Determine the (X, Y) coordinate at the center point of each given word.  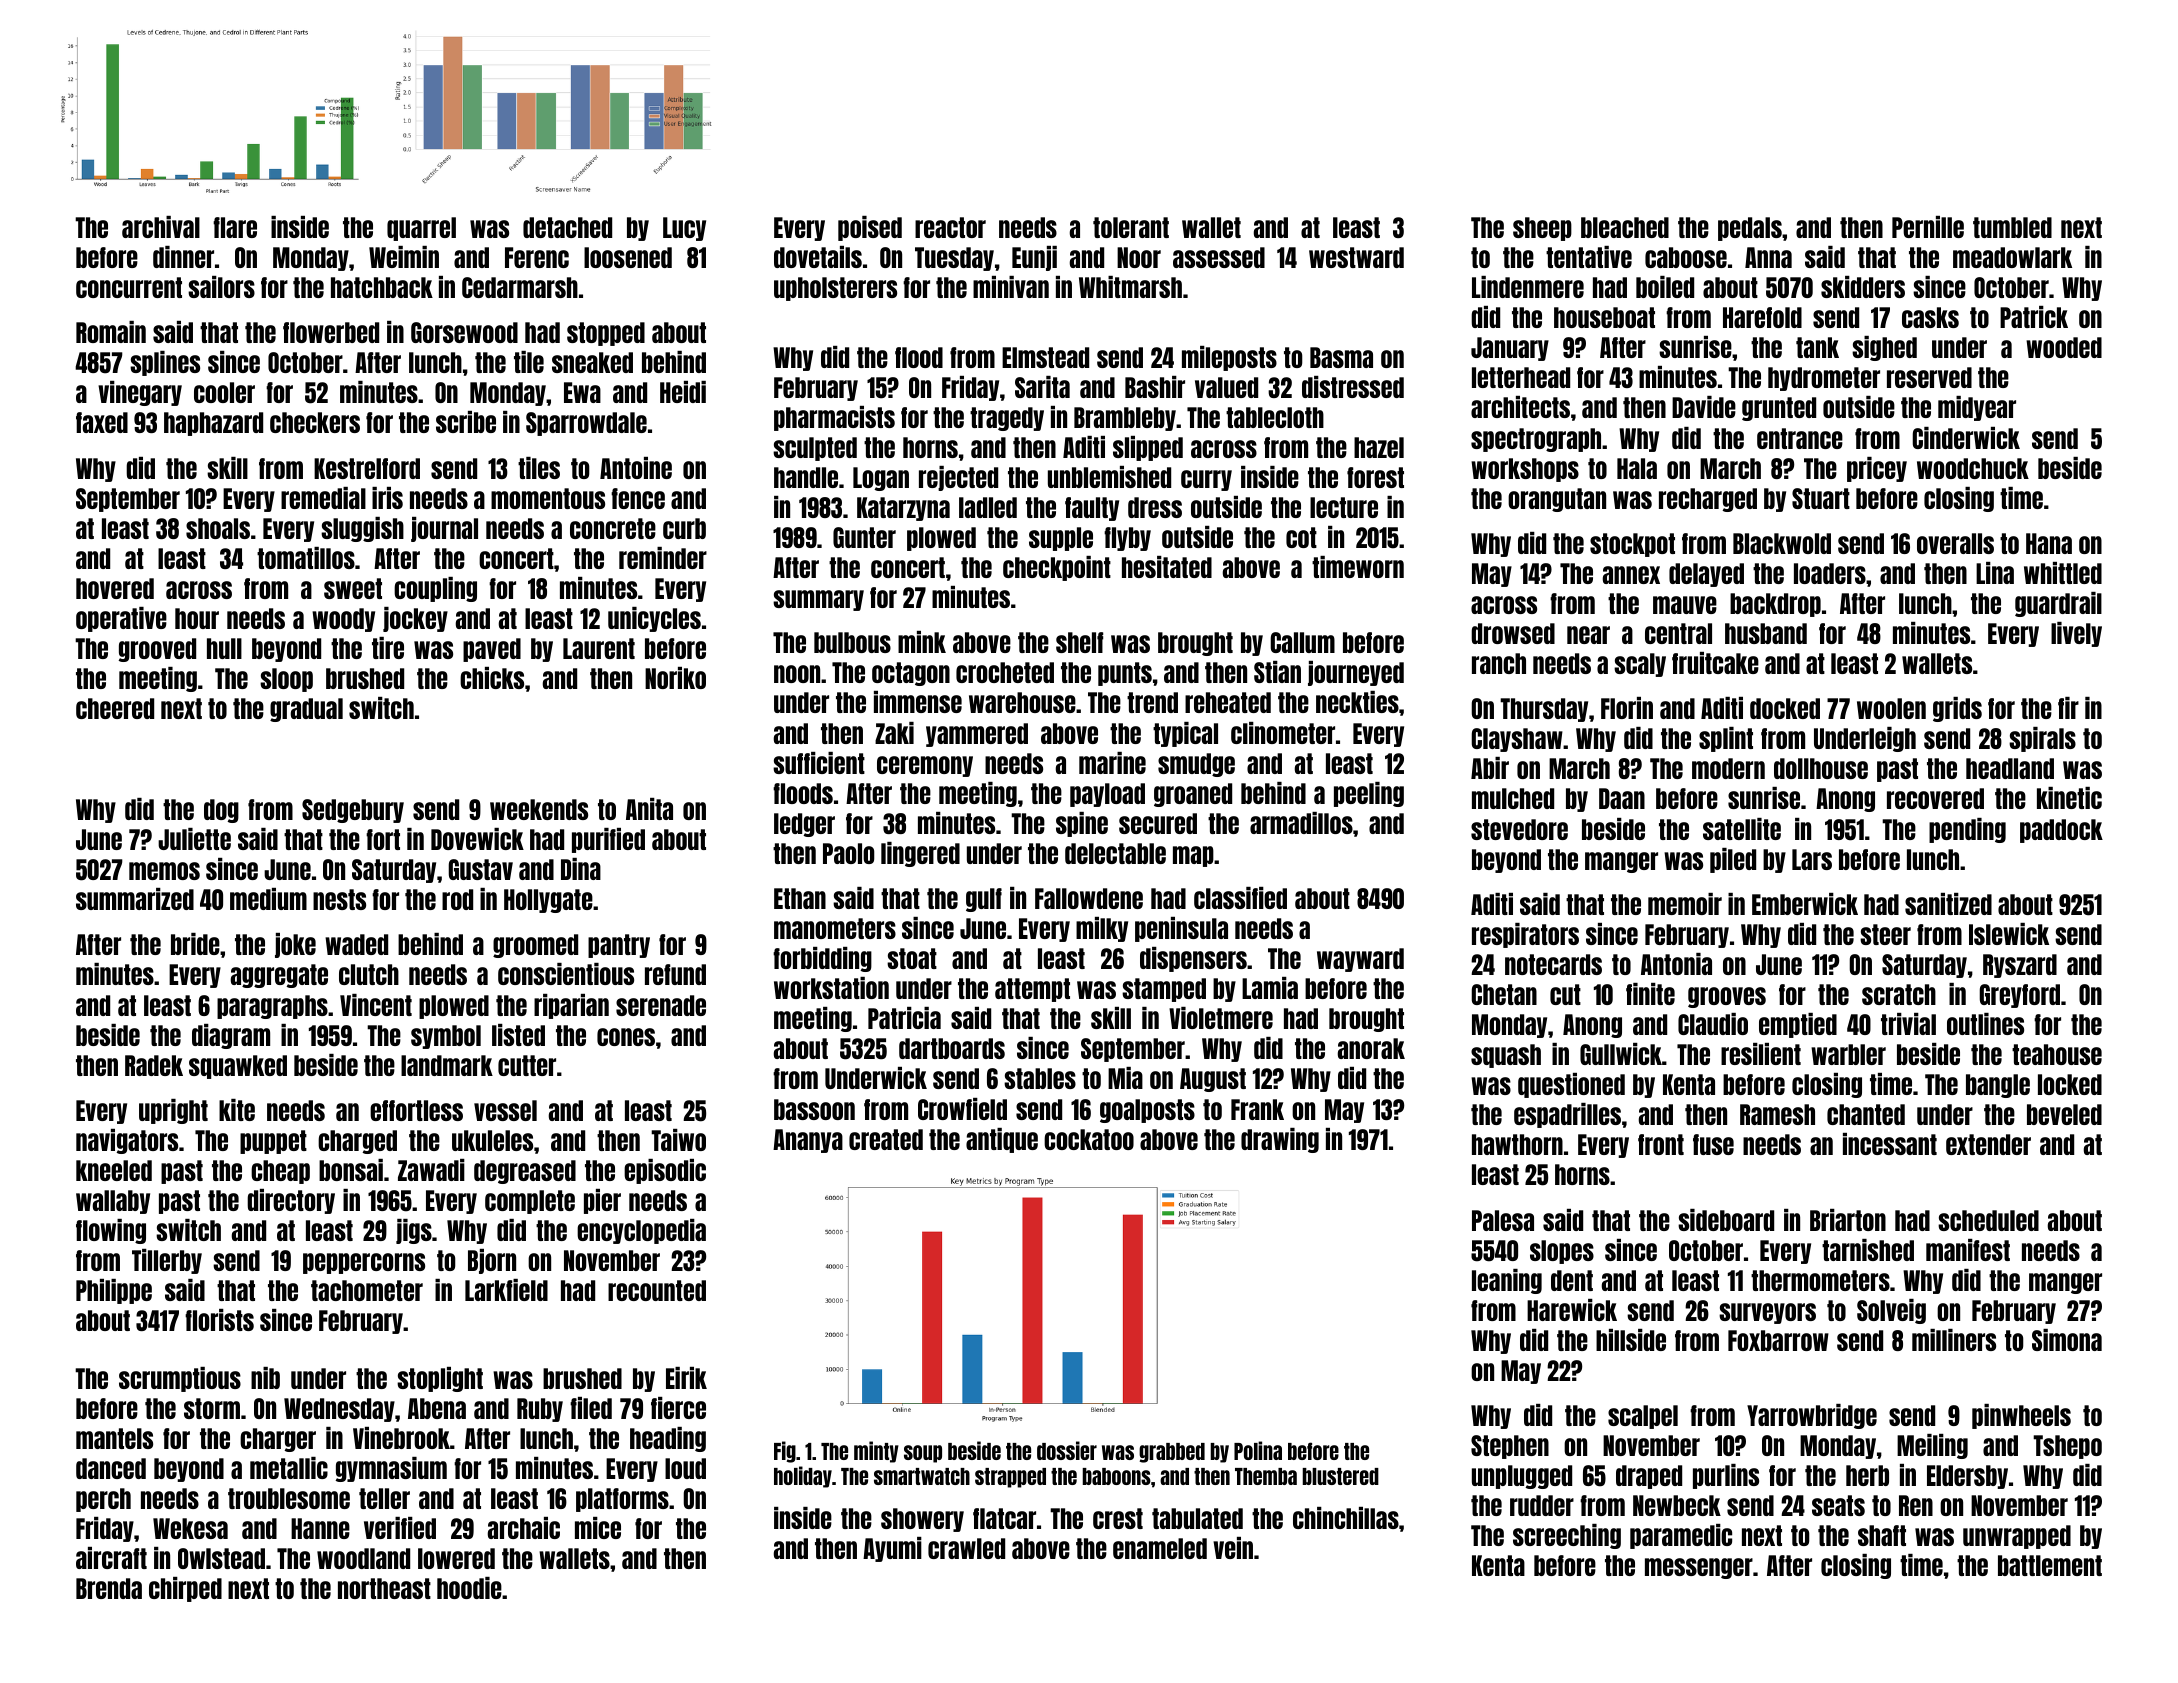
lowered (456, 1558)
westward (1356, 257)
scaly (1640, 665)
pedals (1750, 229)
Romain (111, 332)
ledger (804, 825)
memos (164, 871)
